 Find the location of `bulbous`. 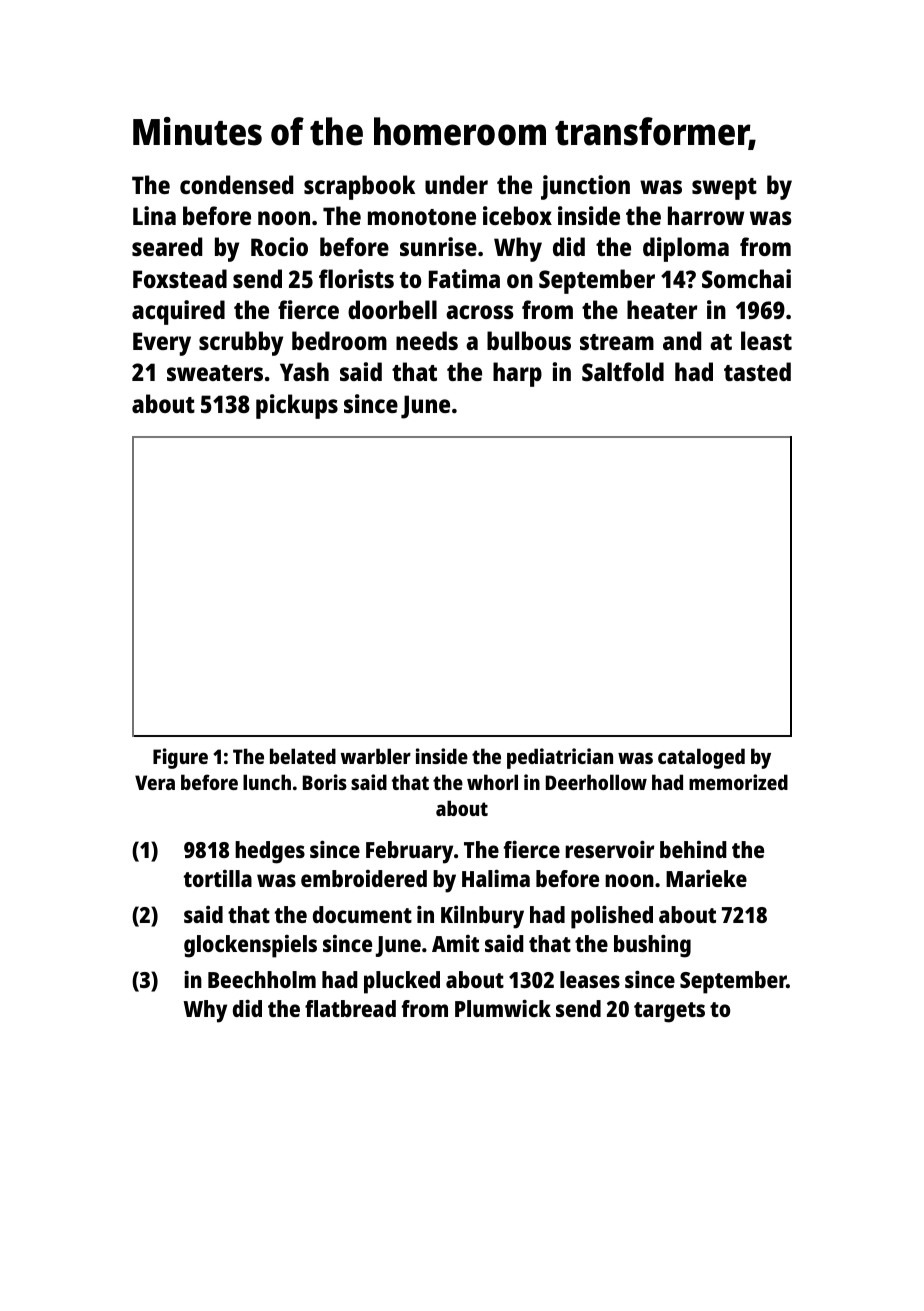

bulbous is located at coordinates (529, 340).
